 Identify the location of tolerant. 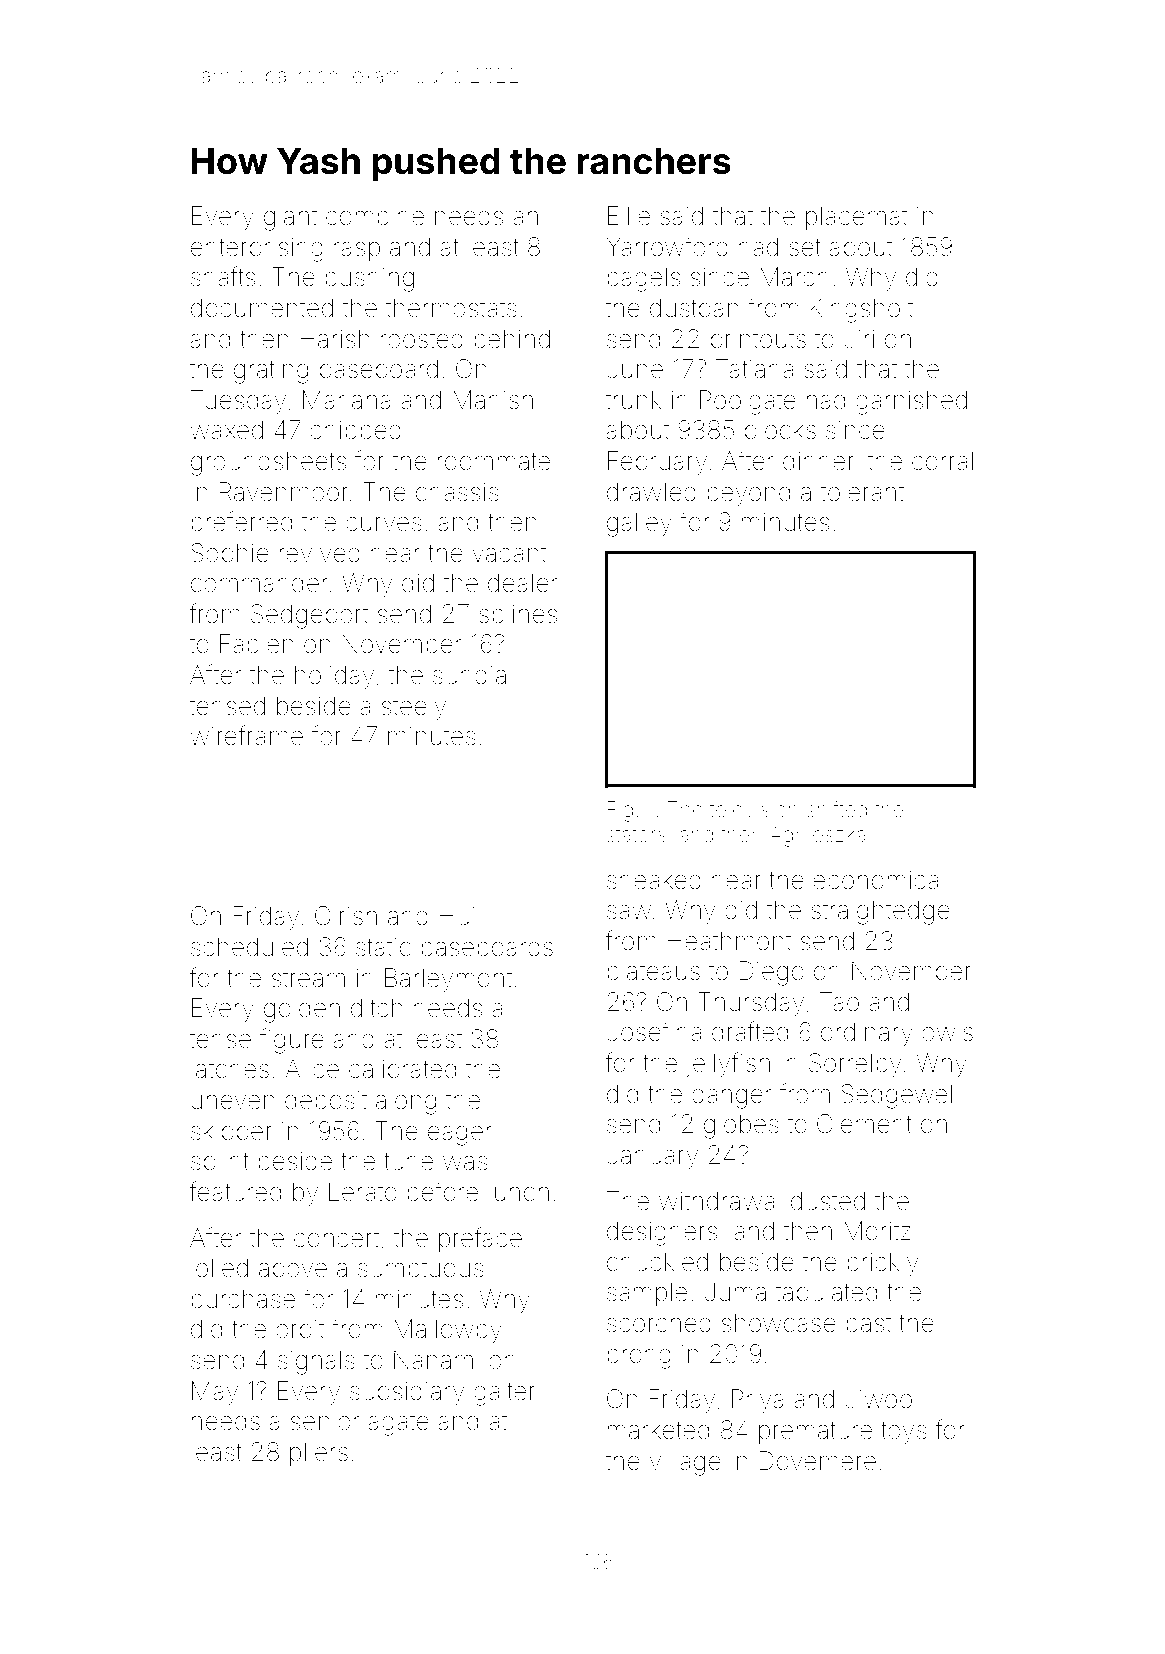
(862, 492).
